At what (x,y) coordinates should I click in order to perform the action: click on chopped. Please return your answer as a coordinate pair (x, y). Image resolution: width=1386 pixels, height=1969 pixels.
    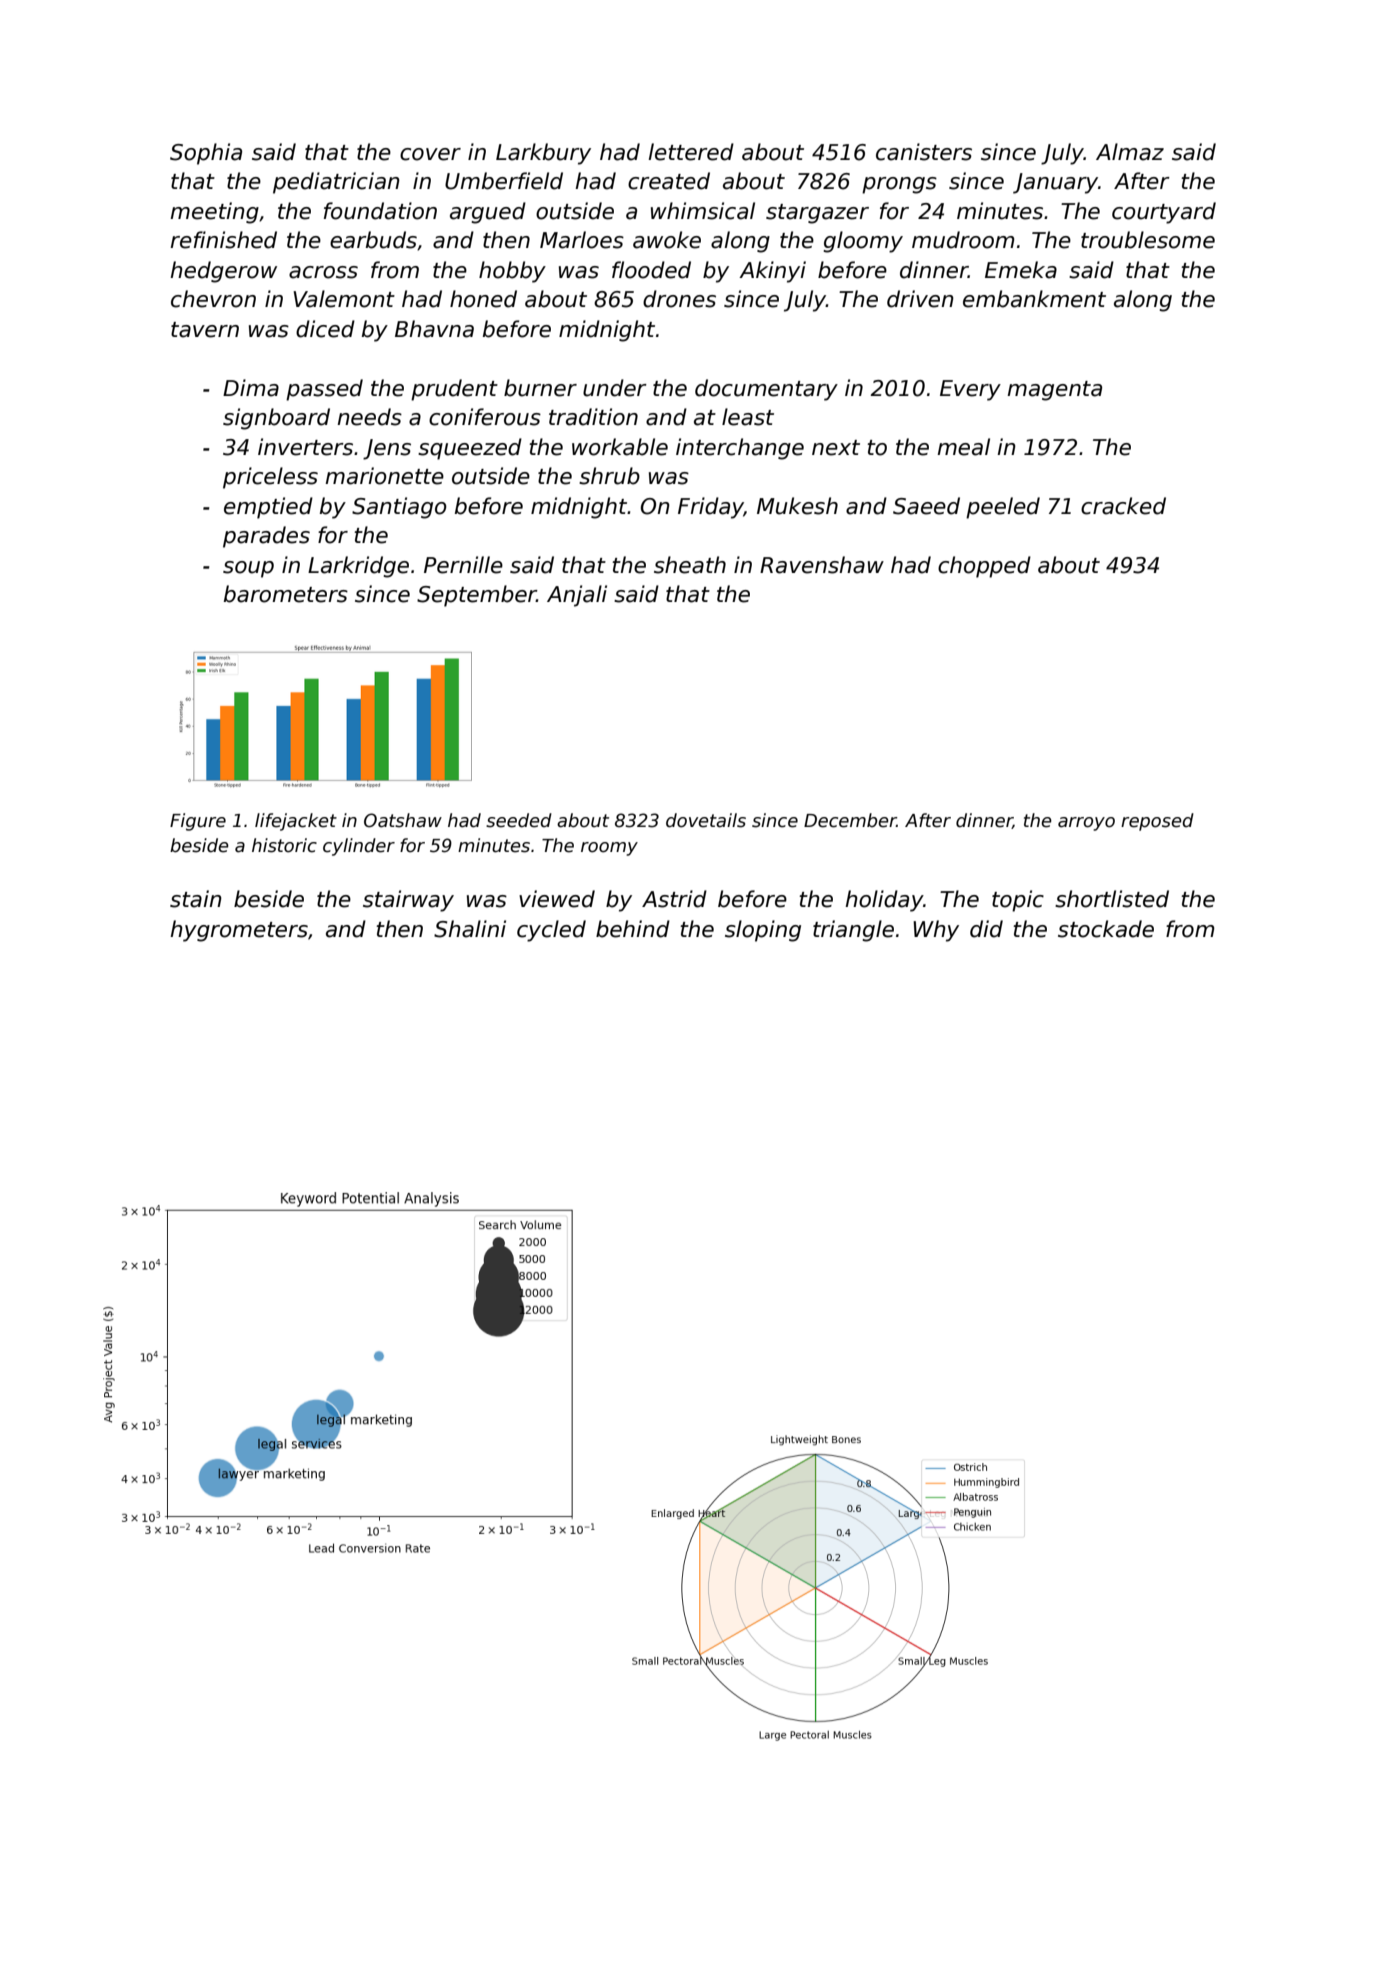
    Looking at the image, I should click on (984, 567).
